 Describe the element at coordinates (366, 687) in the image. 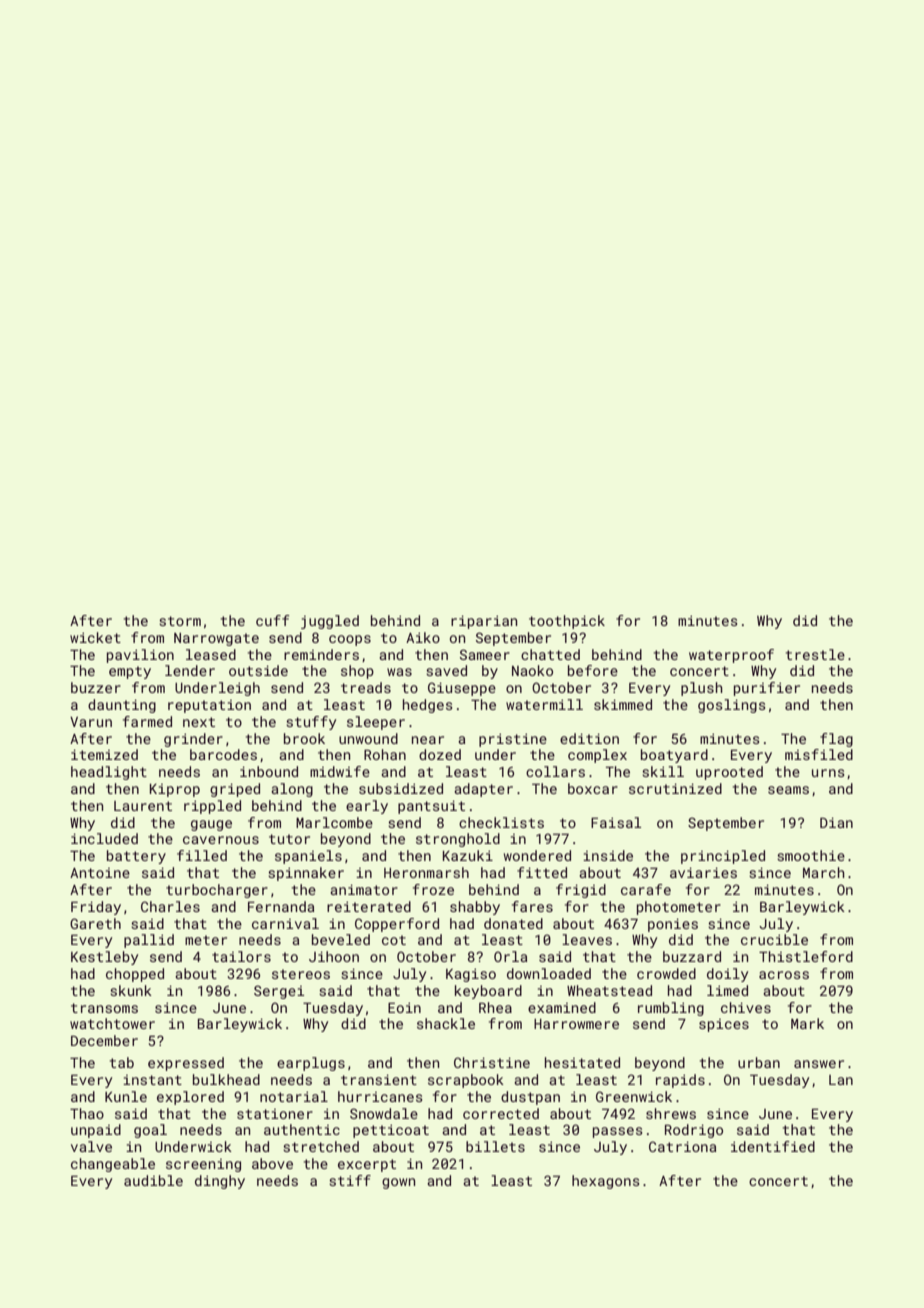

I see `treads` at that location.
